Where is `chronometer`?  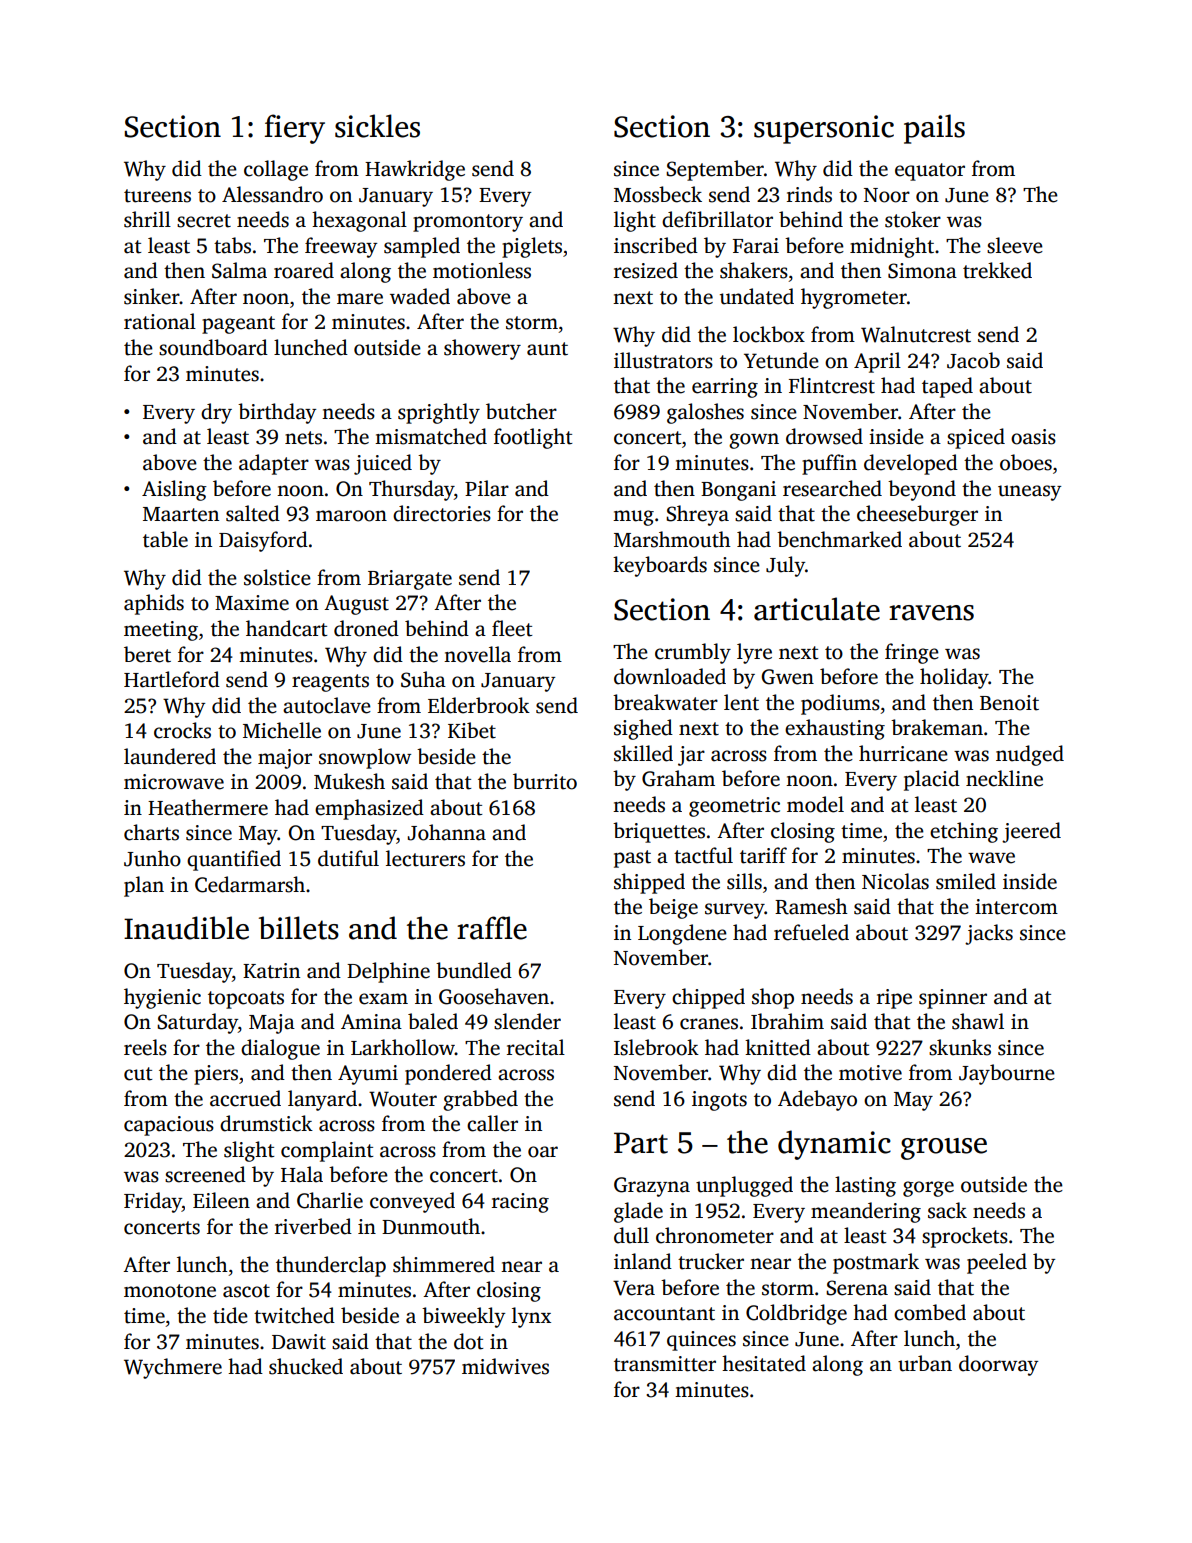 chronometer is located at coordinates (715, 1235).
